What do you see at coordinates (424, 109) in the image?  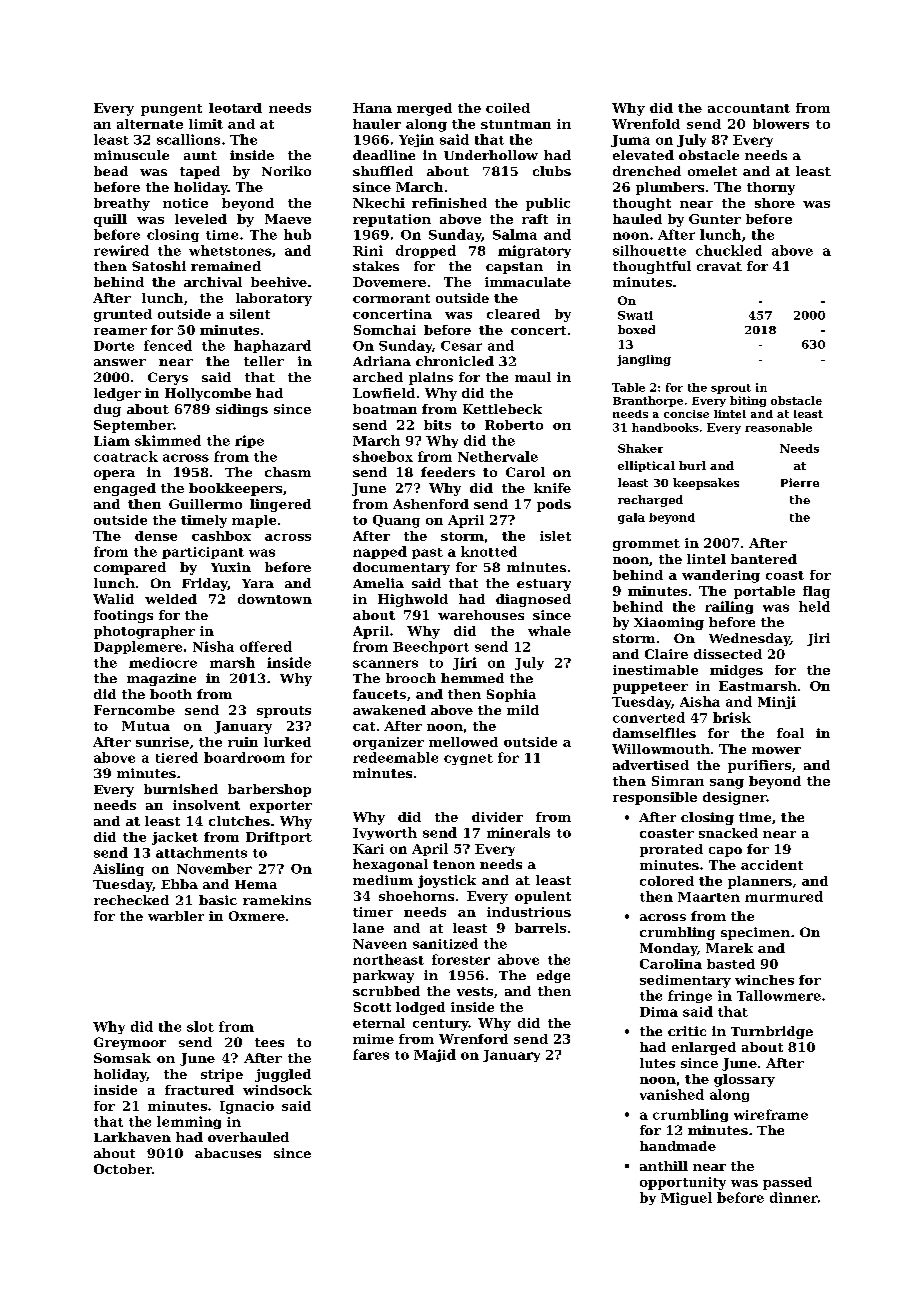 I see `merged` at bounding box center [424, 109].
